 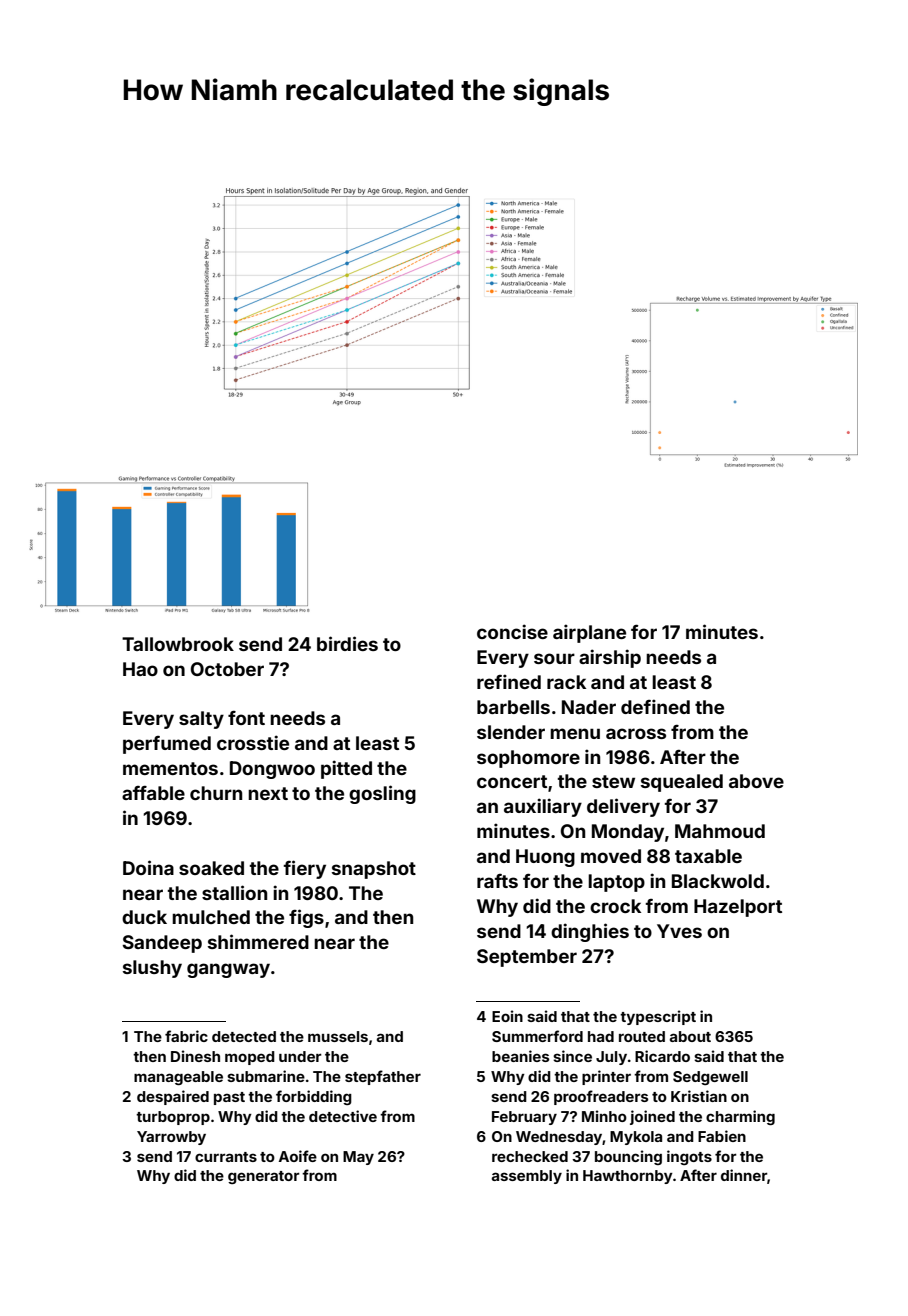 What do you see at coordinates (509, 681) in the screenshot?
I see `refined` at bounding box center [509, 681].
